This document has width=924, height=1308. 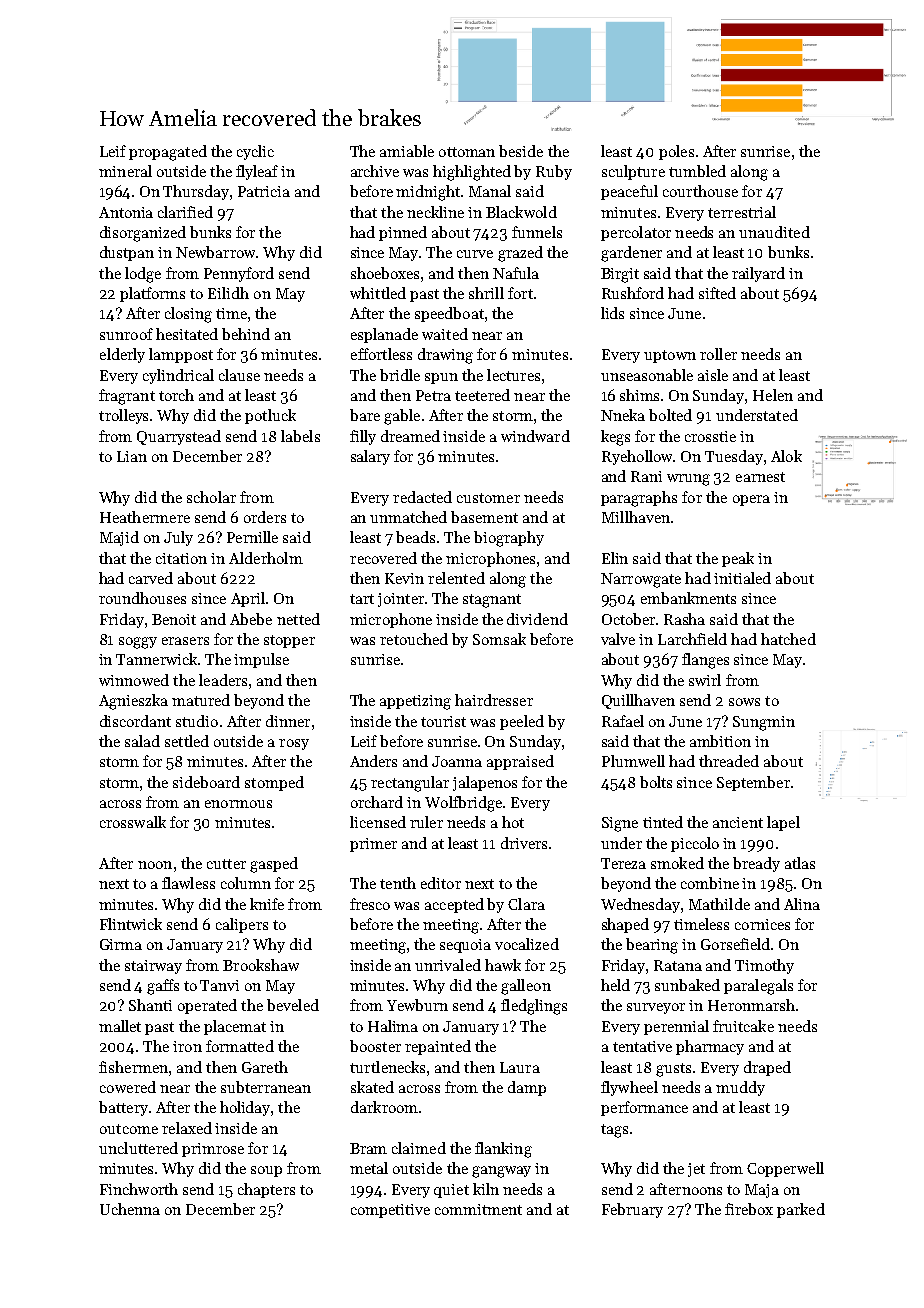 What do you see at coordinates (478, 1209) in the document?
I see `commitment` at bounding box center [478, 1209].
